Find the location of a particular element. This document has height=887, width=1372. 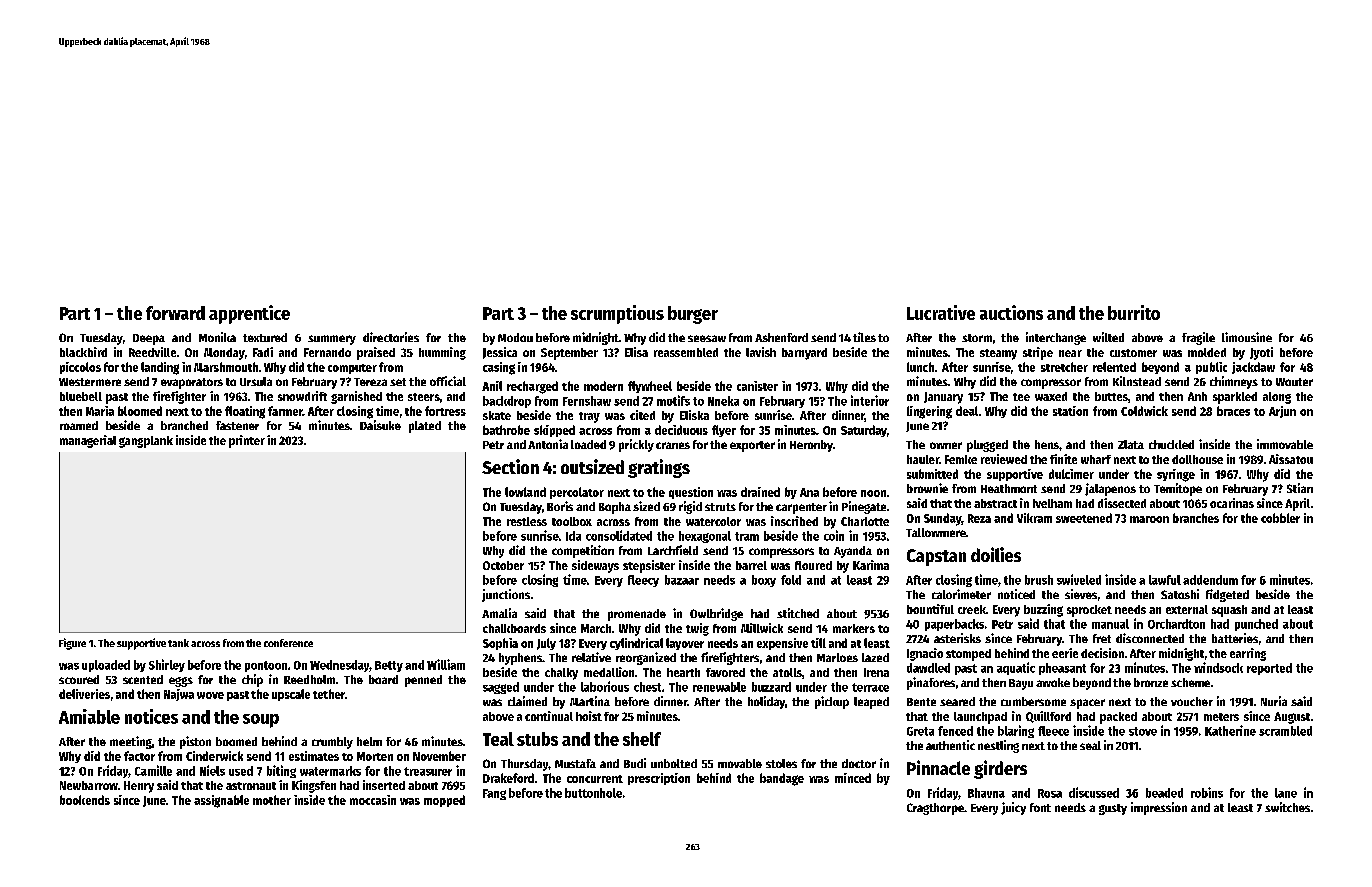

burrito is located at coordinates (1134, 312).
